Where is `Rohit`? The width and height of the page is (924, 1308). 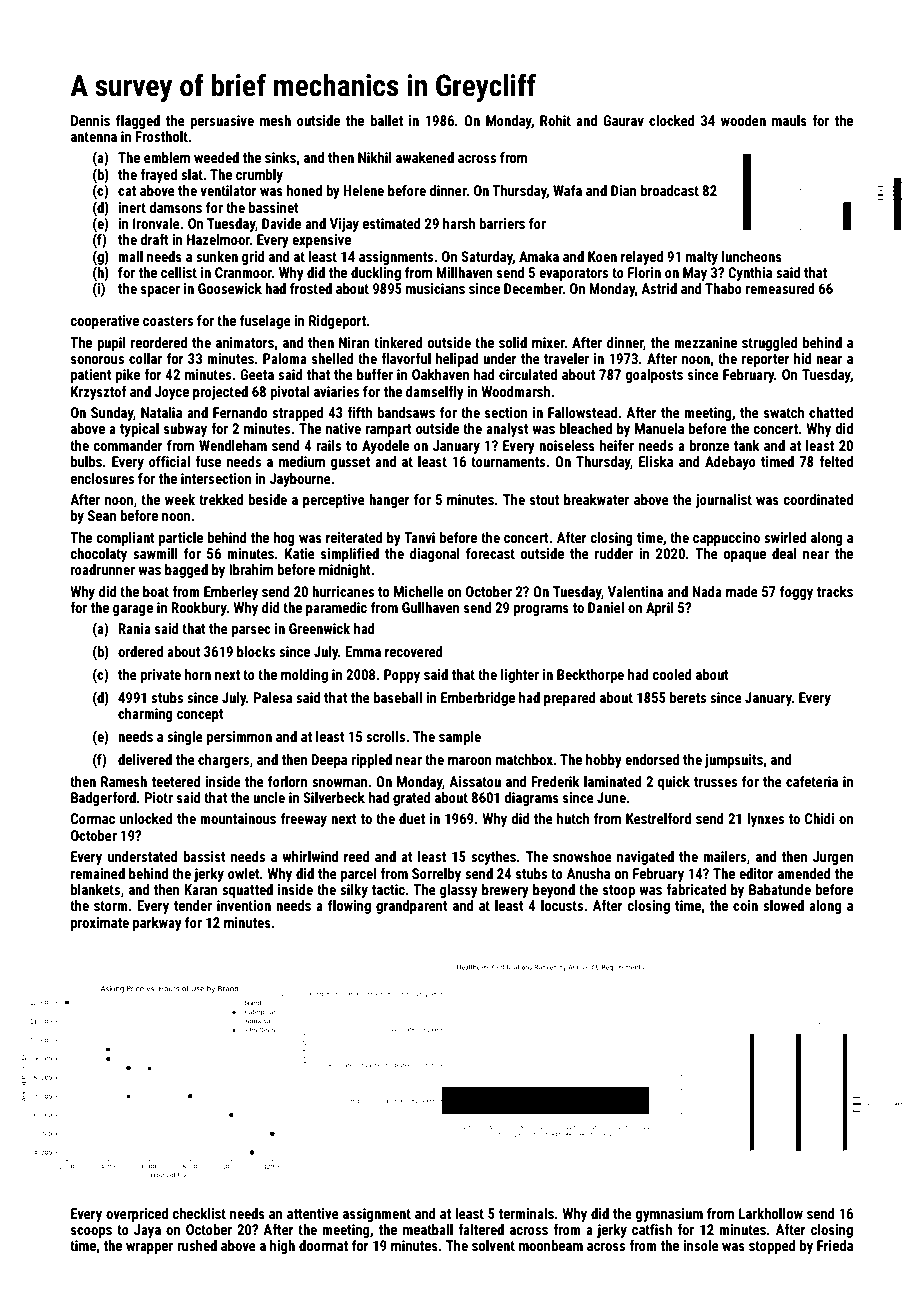 Rohit is located at coordinates (555, 120).
